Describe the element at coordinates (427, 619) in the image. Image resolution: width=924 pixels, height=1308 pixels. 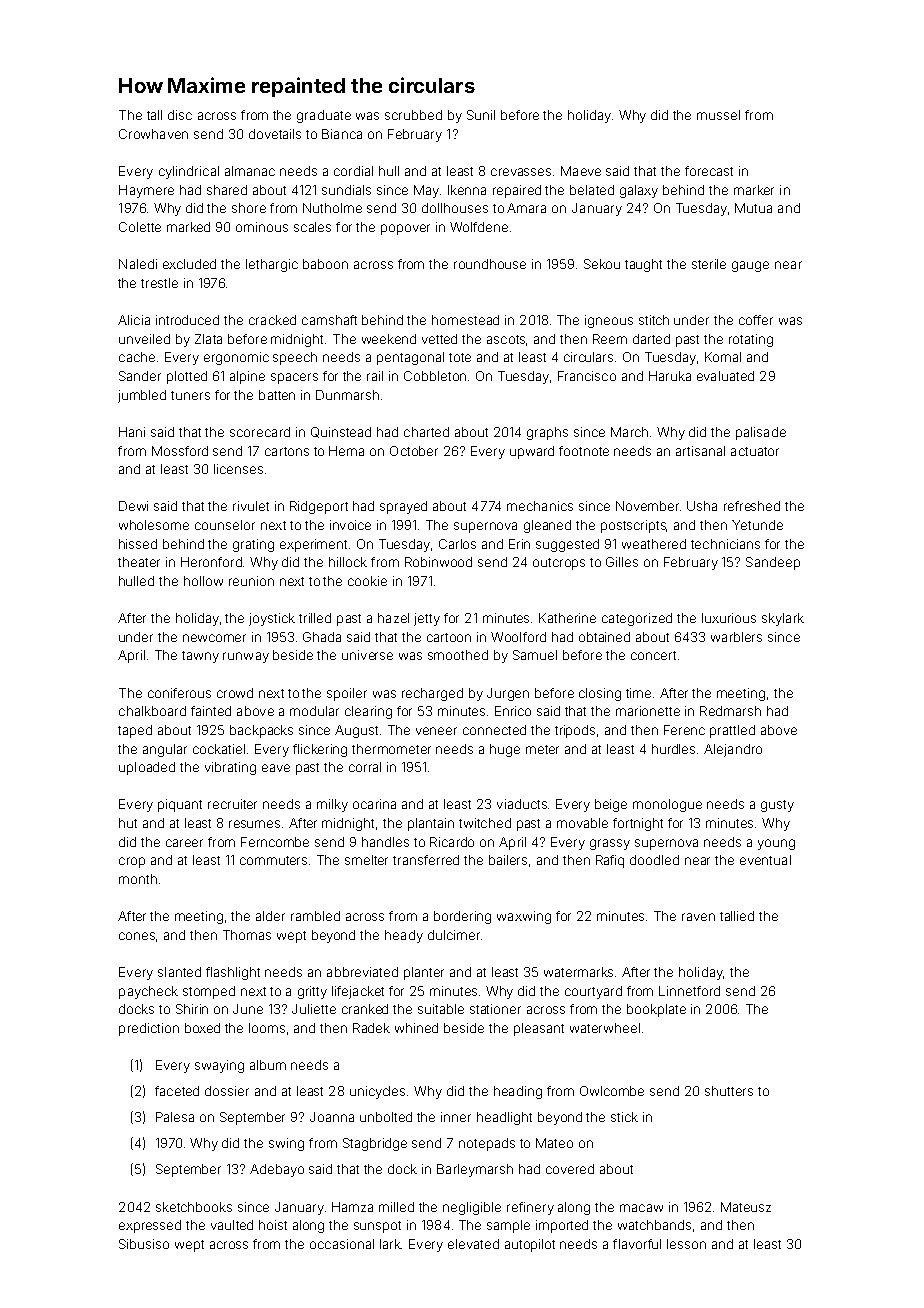
I see `jetty` at that location.
